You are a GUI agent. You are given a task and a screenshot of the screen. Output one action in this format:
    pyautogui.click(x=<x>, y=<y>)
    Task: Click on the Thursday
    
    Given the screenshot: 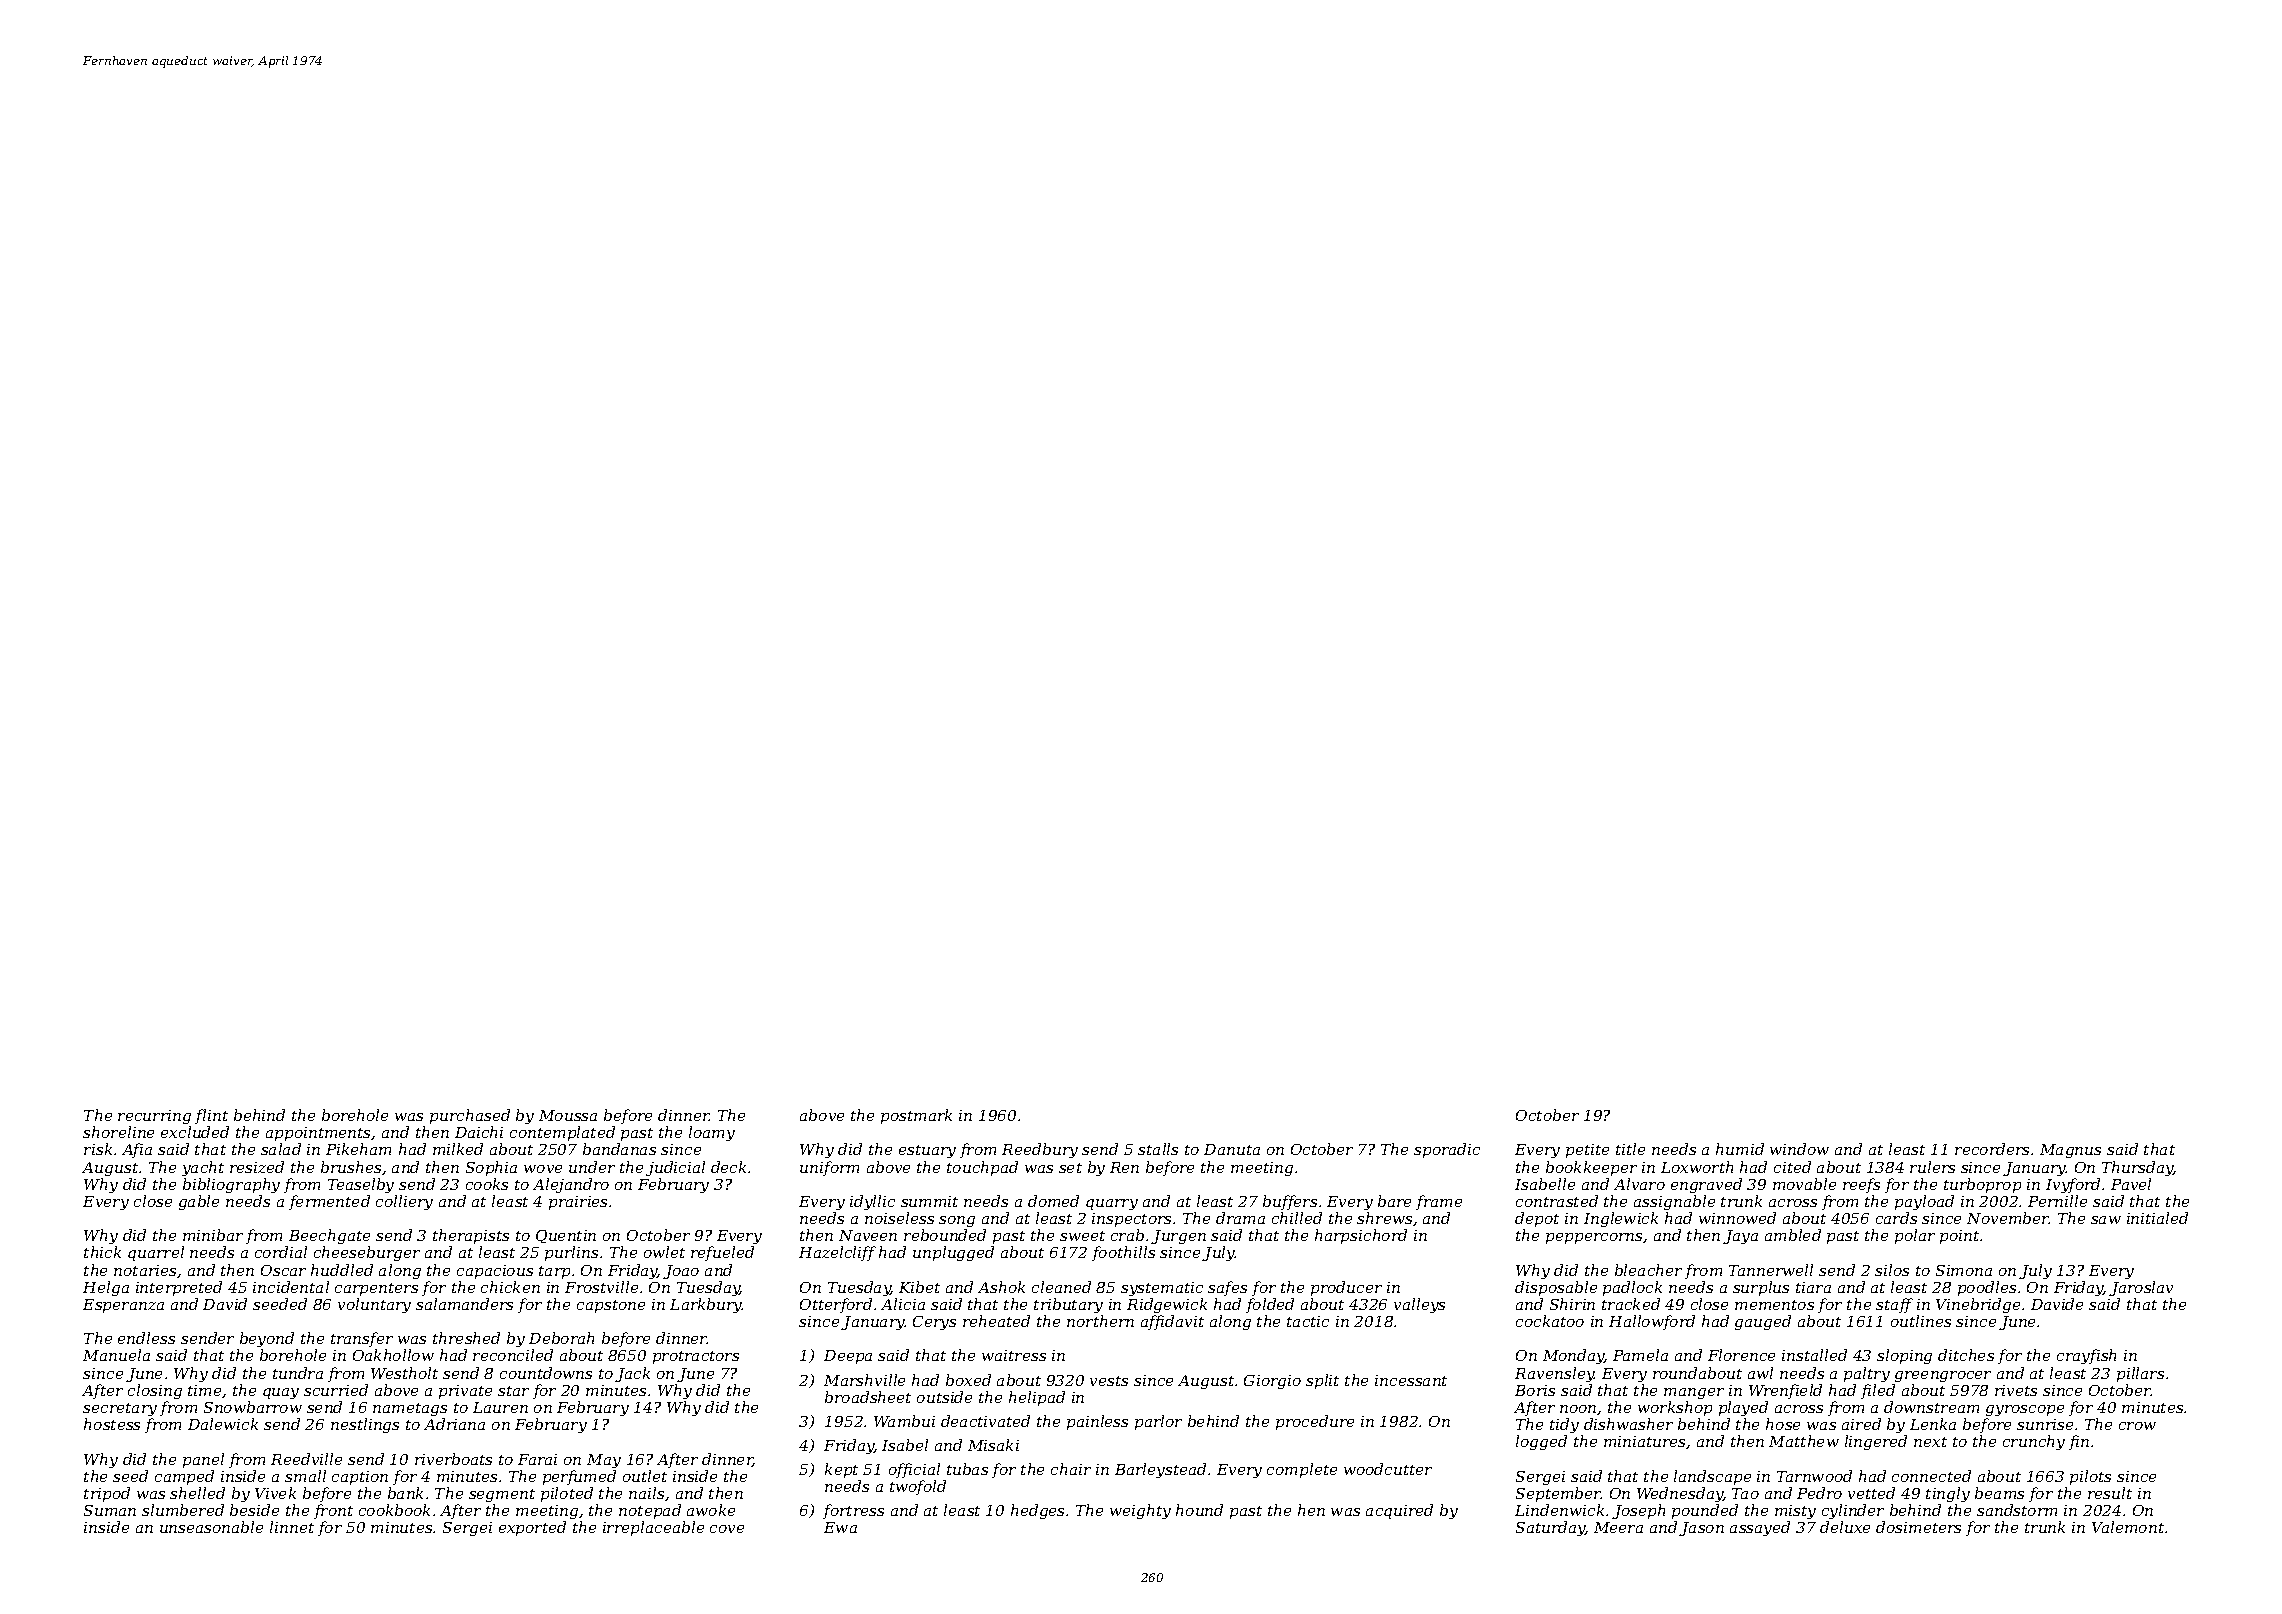 What is the action you would take?
    pyautogui.click(x=2137, y=1168)
